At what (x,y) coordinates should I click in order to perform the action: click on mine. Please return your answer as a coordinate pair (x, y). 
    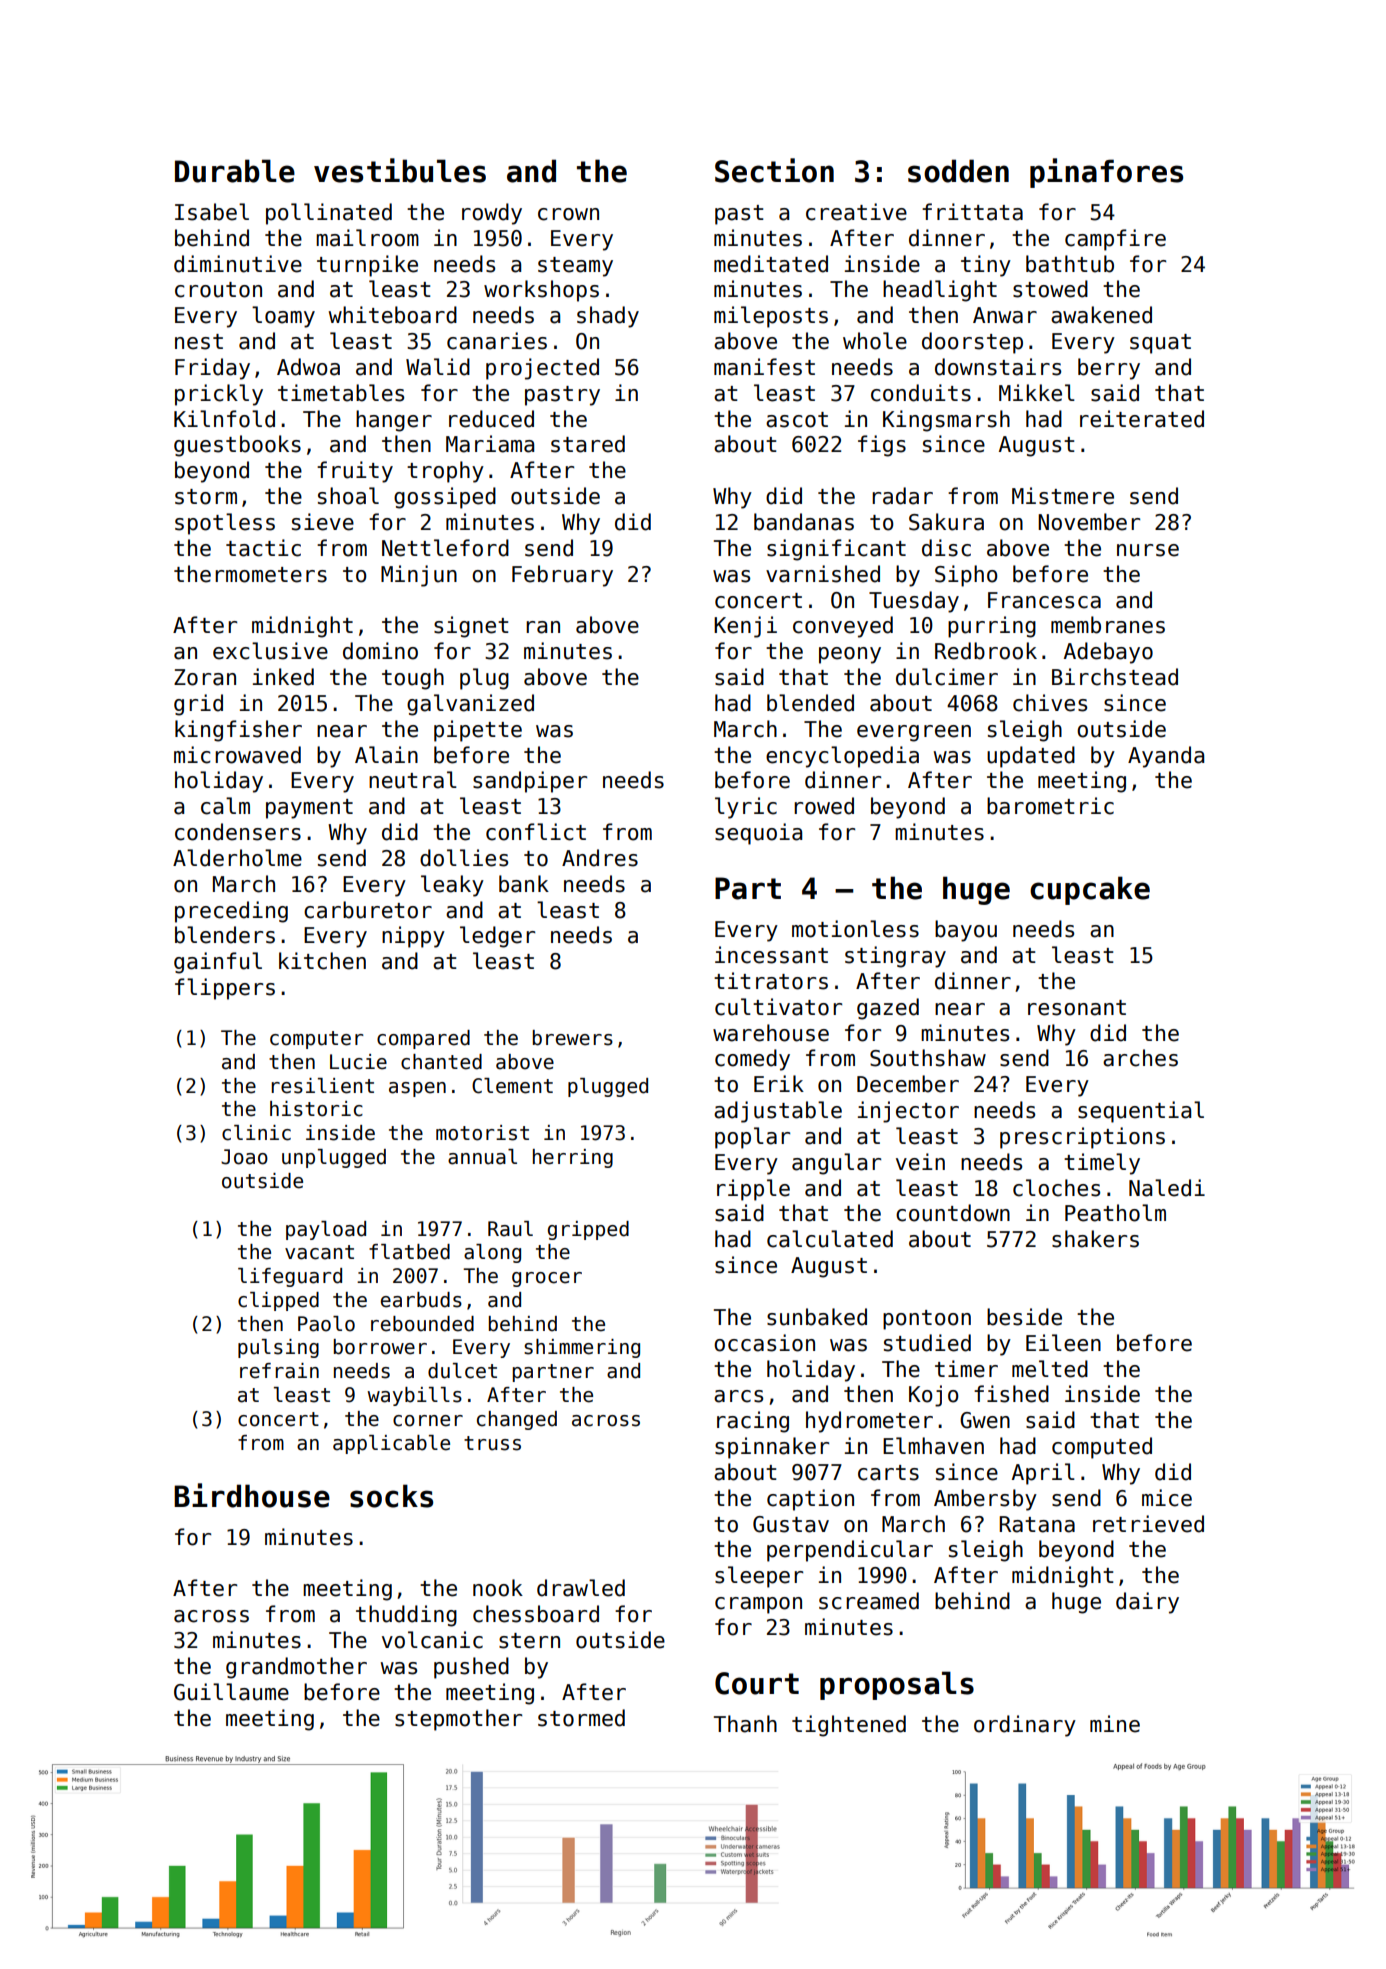
    Looking at the image, I should click on (1115, 1724).
